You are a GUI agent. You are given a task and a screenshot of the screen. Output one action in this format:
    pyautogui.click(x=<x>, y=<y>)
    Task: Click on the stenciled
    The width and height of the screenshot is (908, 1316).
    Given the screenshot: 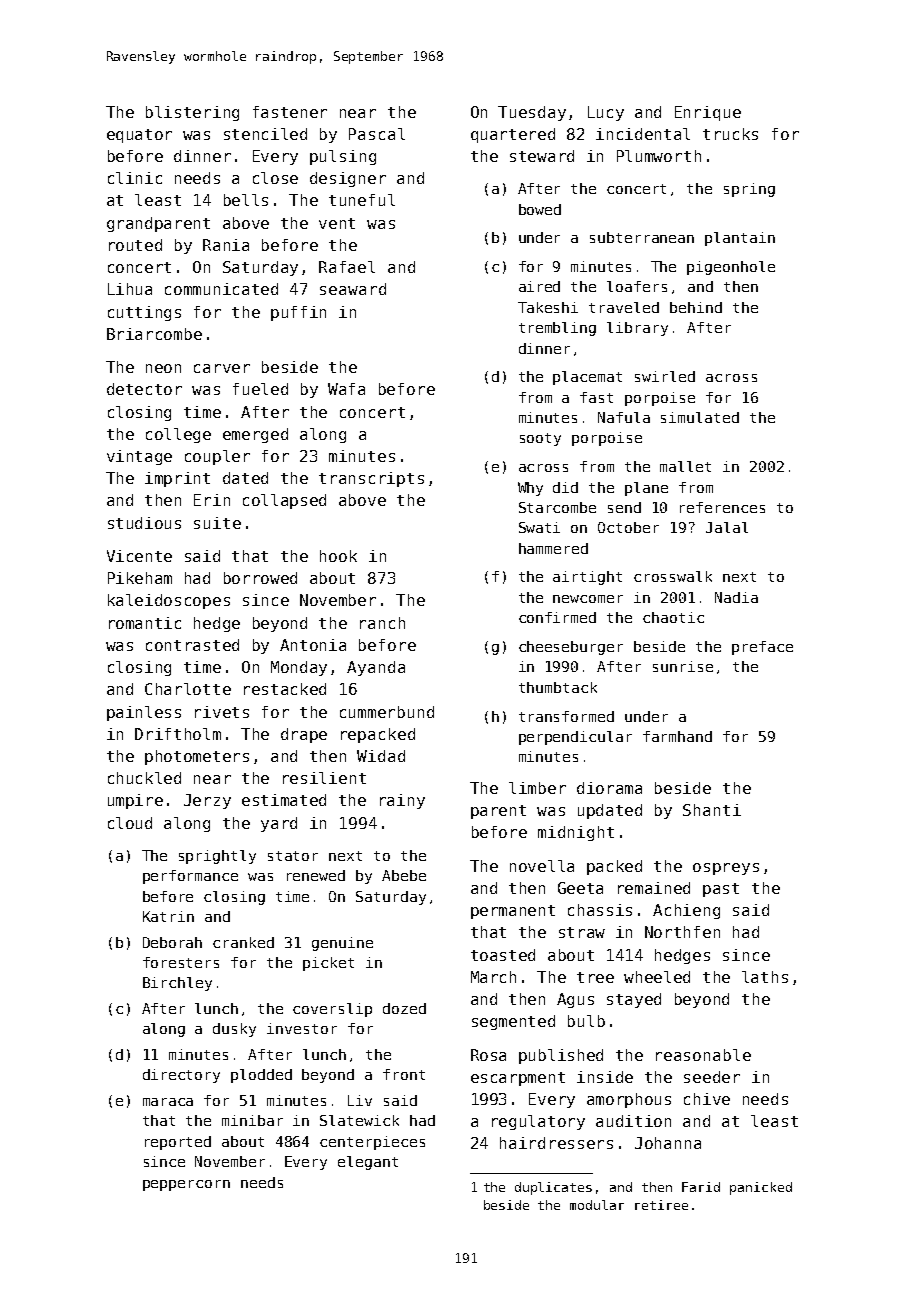 What is the action you would take?
    pyautogui.click(x=265, y=134)
